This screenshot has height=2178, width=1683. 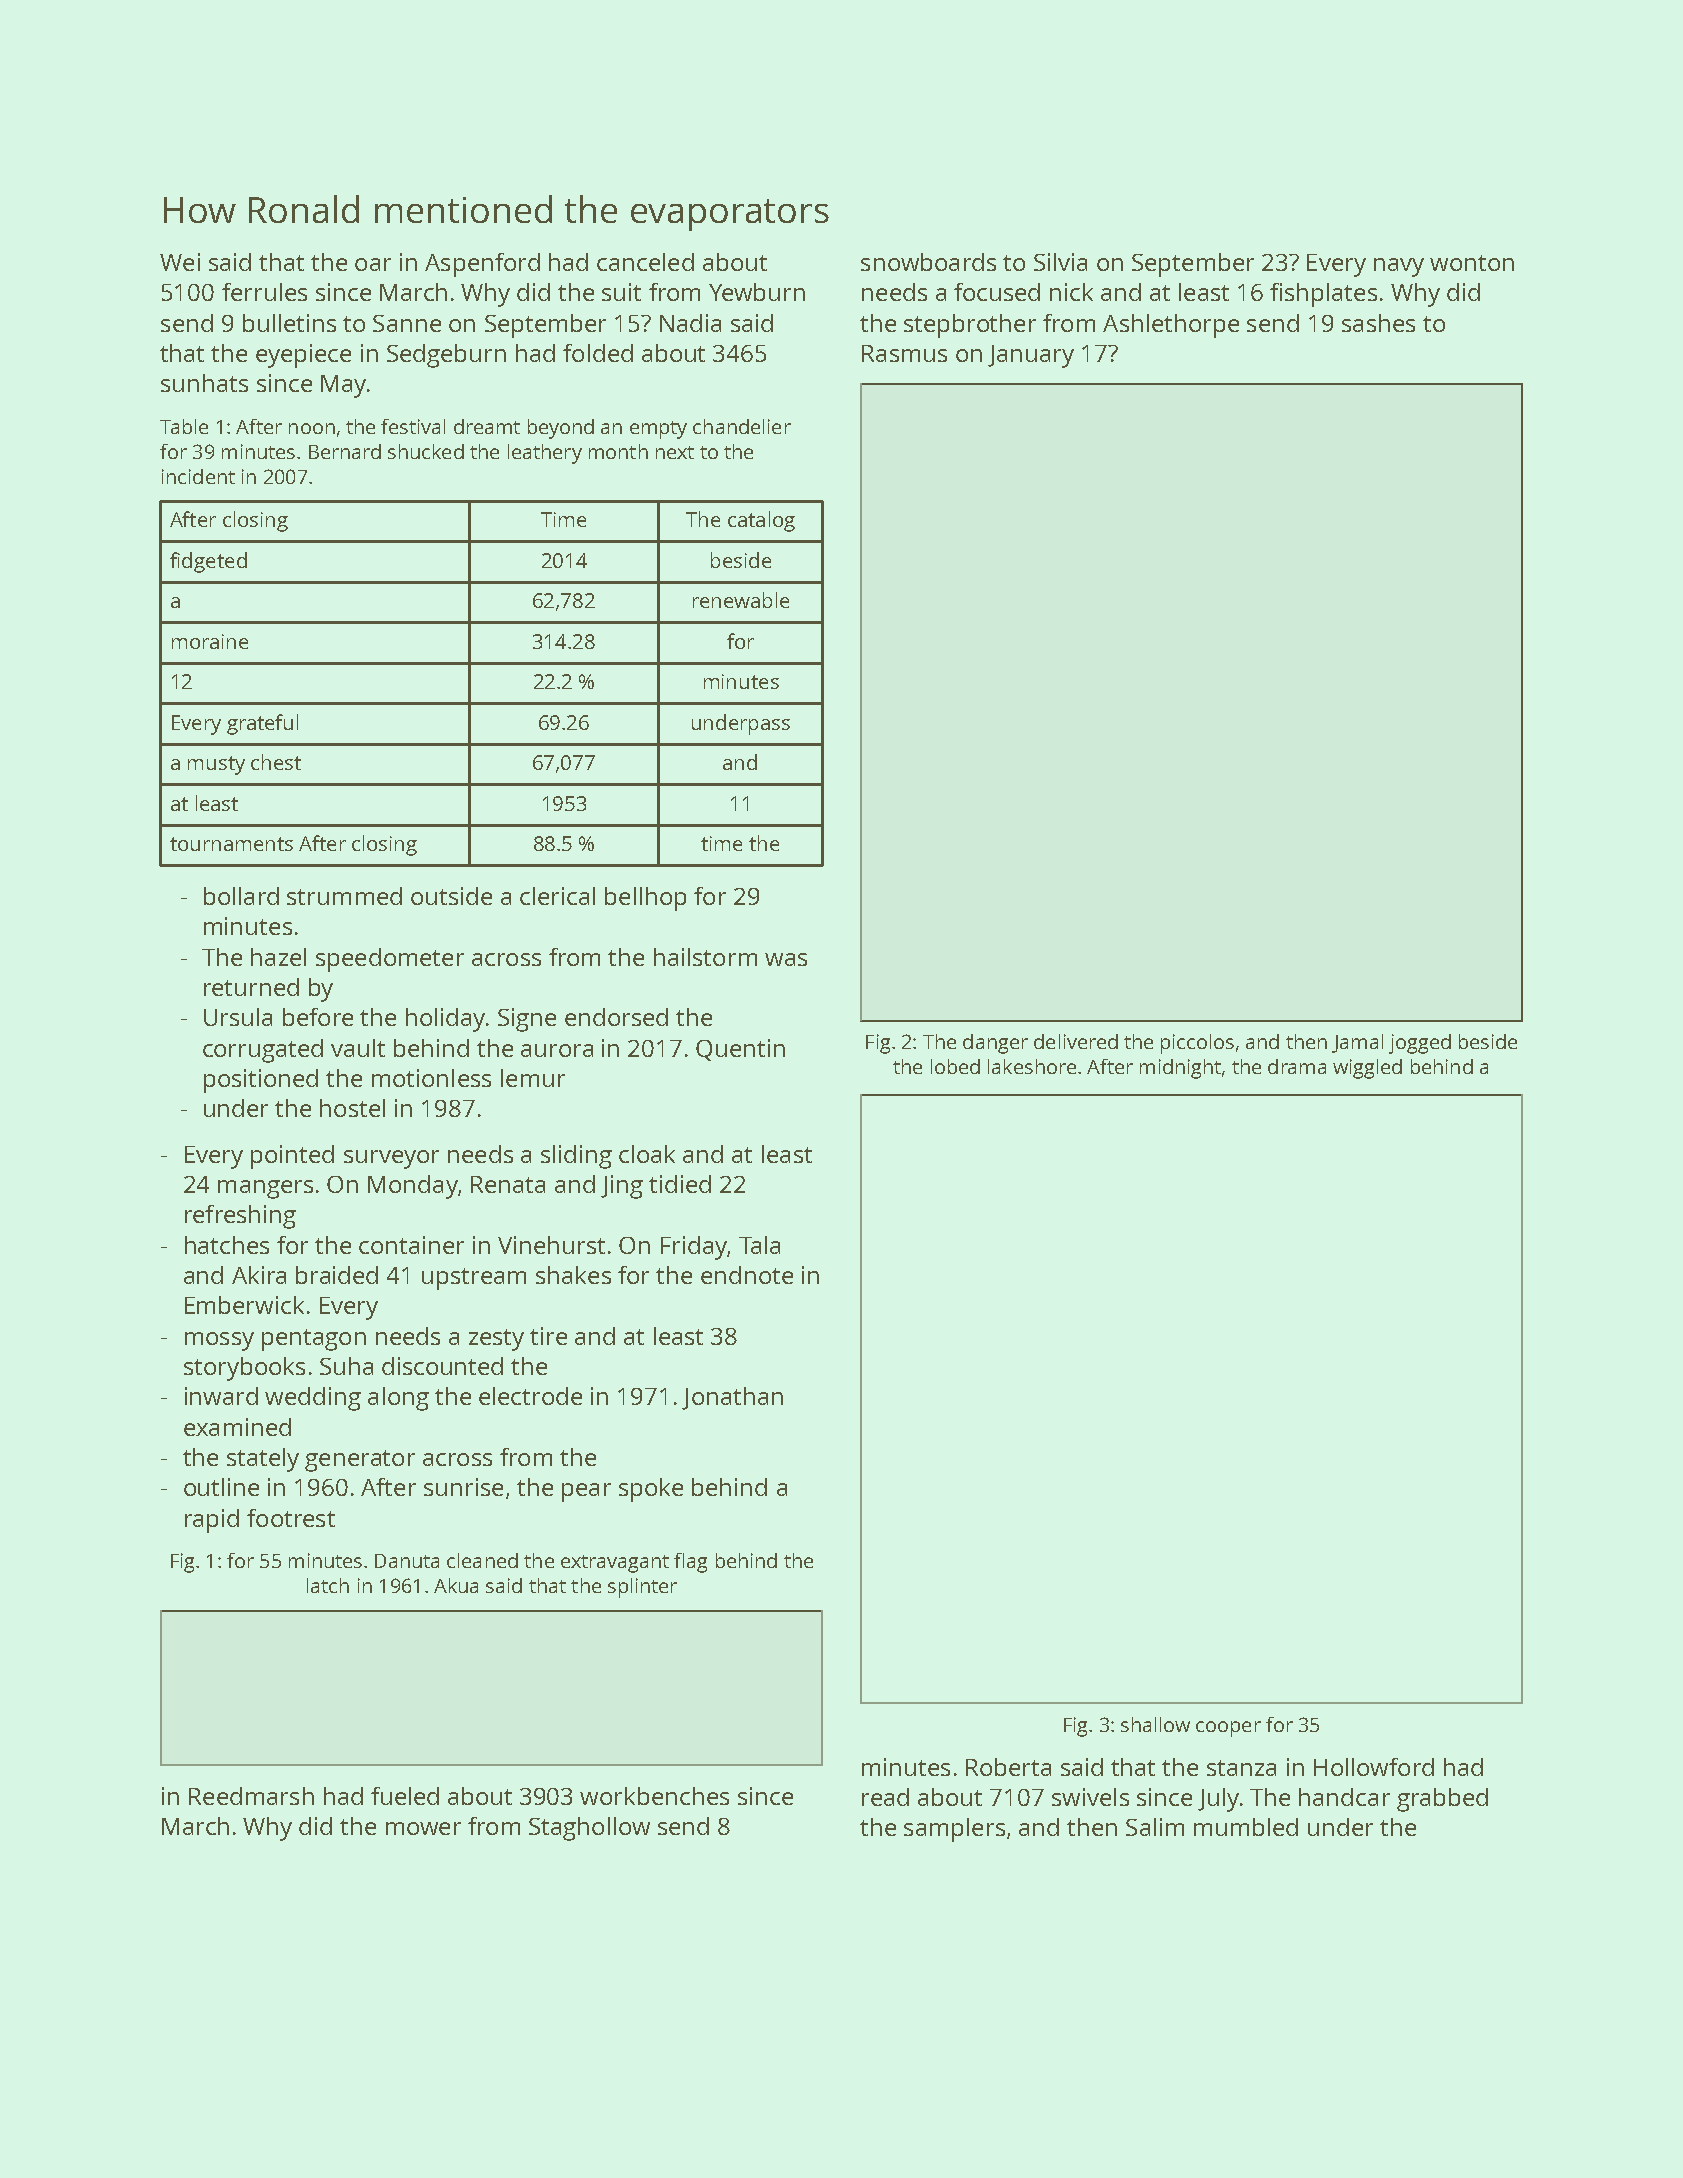 What do you see at coordinates (761, 521) in the screenshot?
I see `catalog` at bounding box center [761, 521].
